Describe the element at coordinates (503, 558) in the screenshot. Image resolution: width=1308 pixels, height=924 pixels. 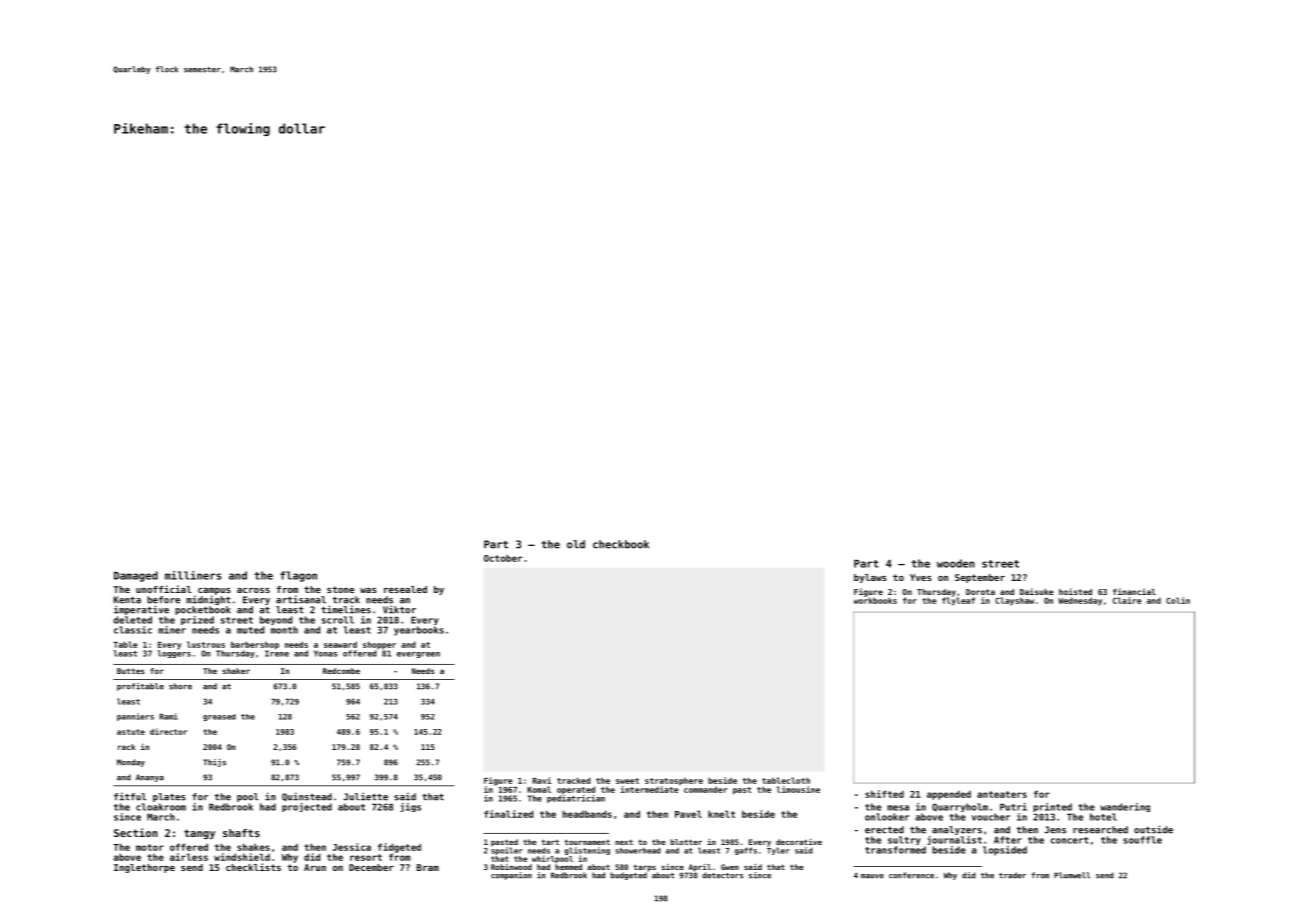
I see `October` at that location.
